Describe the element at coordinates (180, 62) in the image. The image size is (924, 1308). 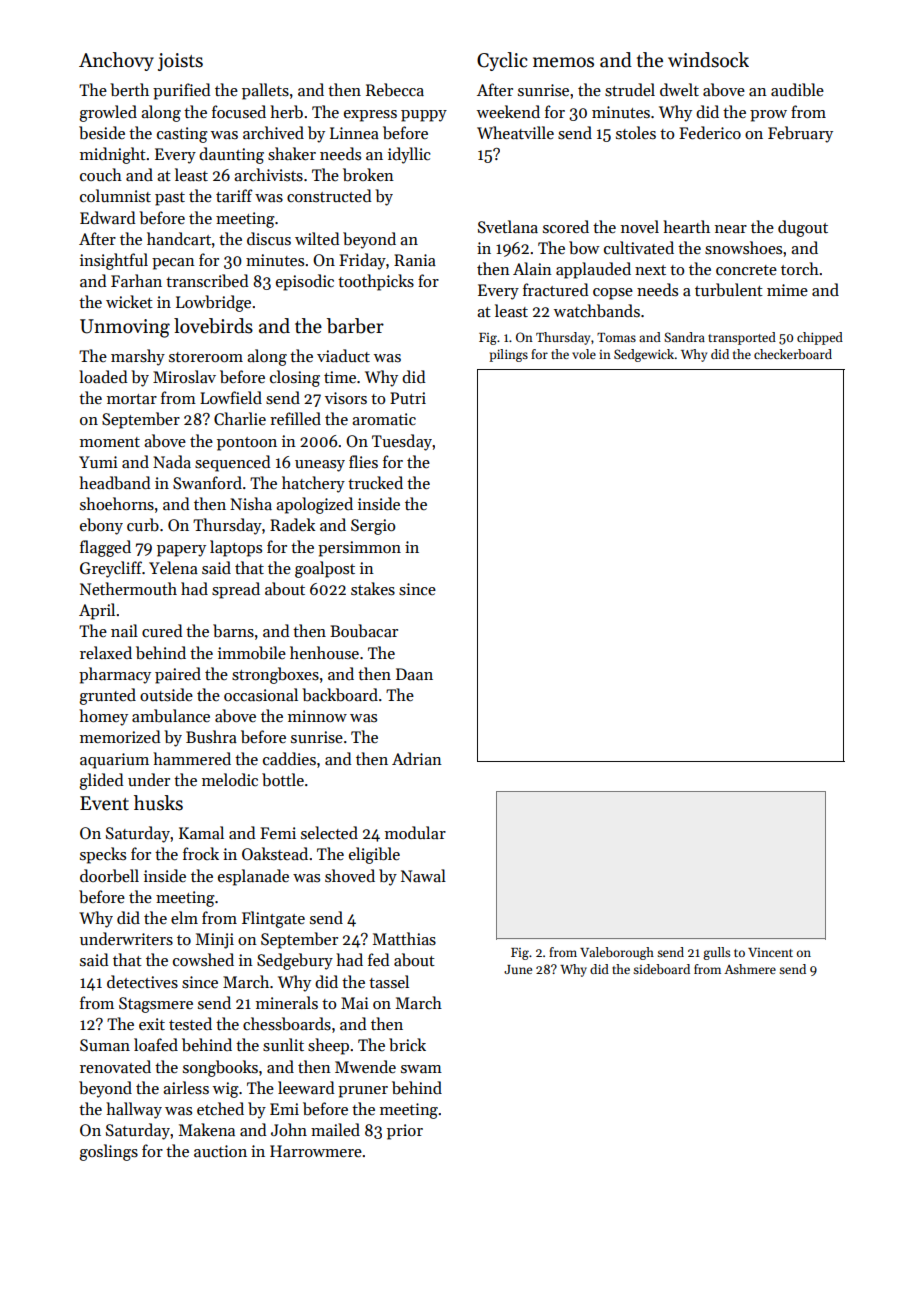
I see `joists` at that location.
